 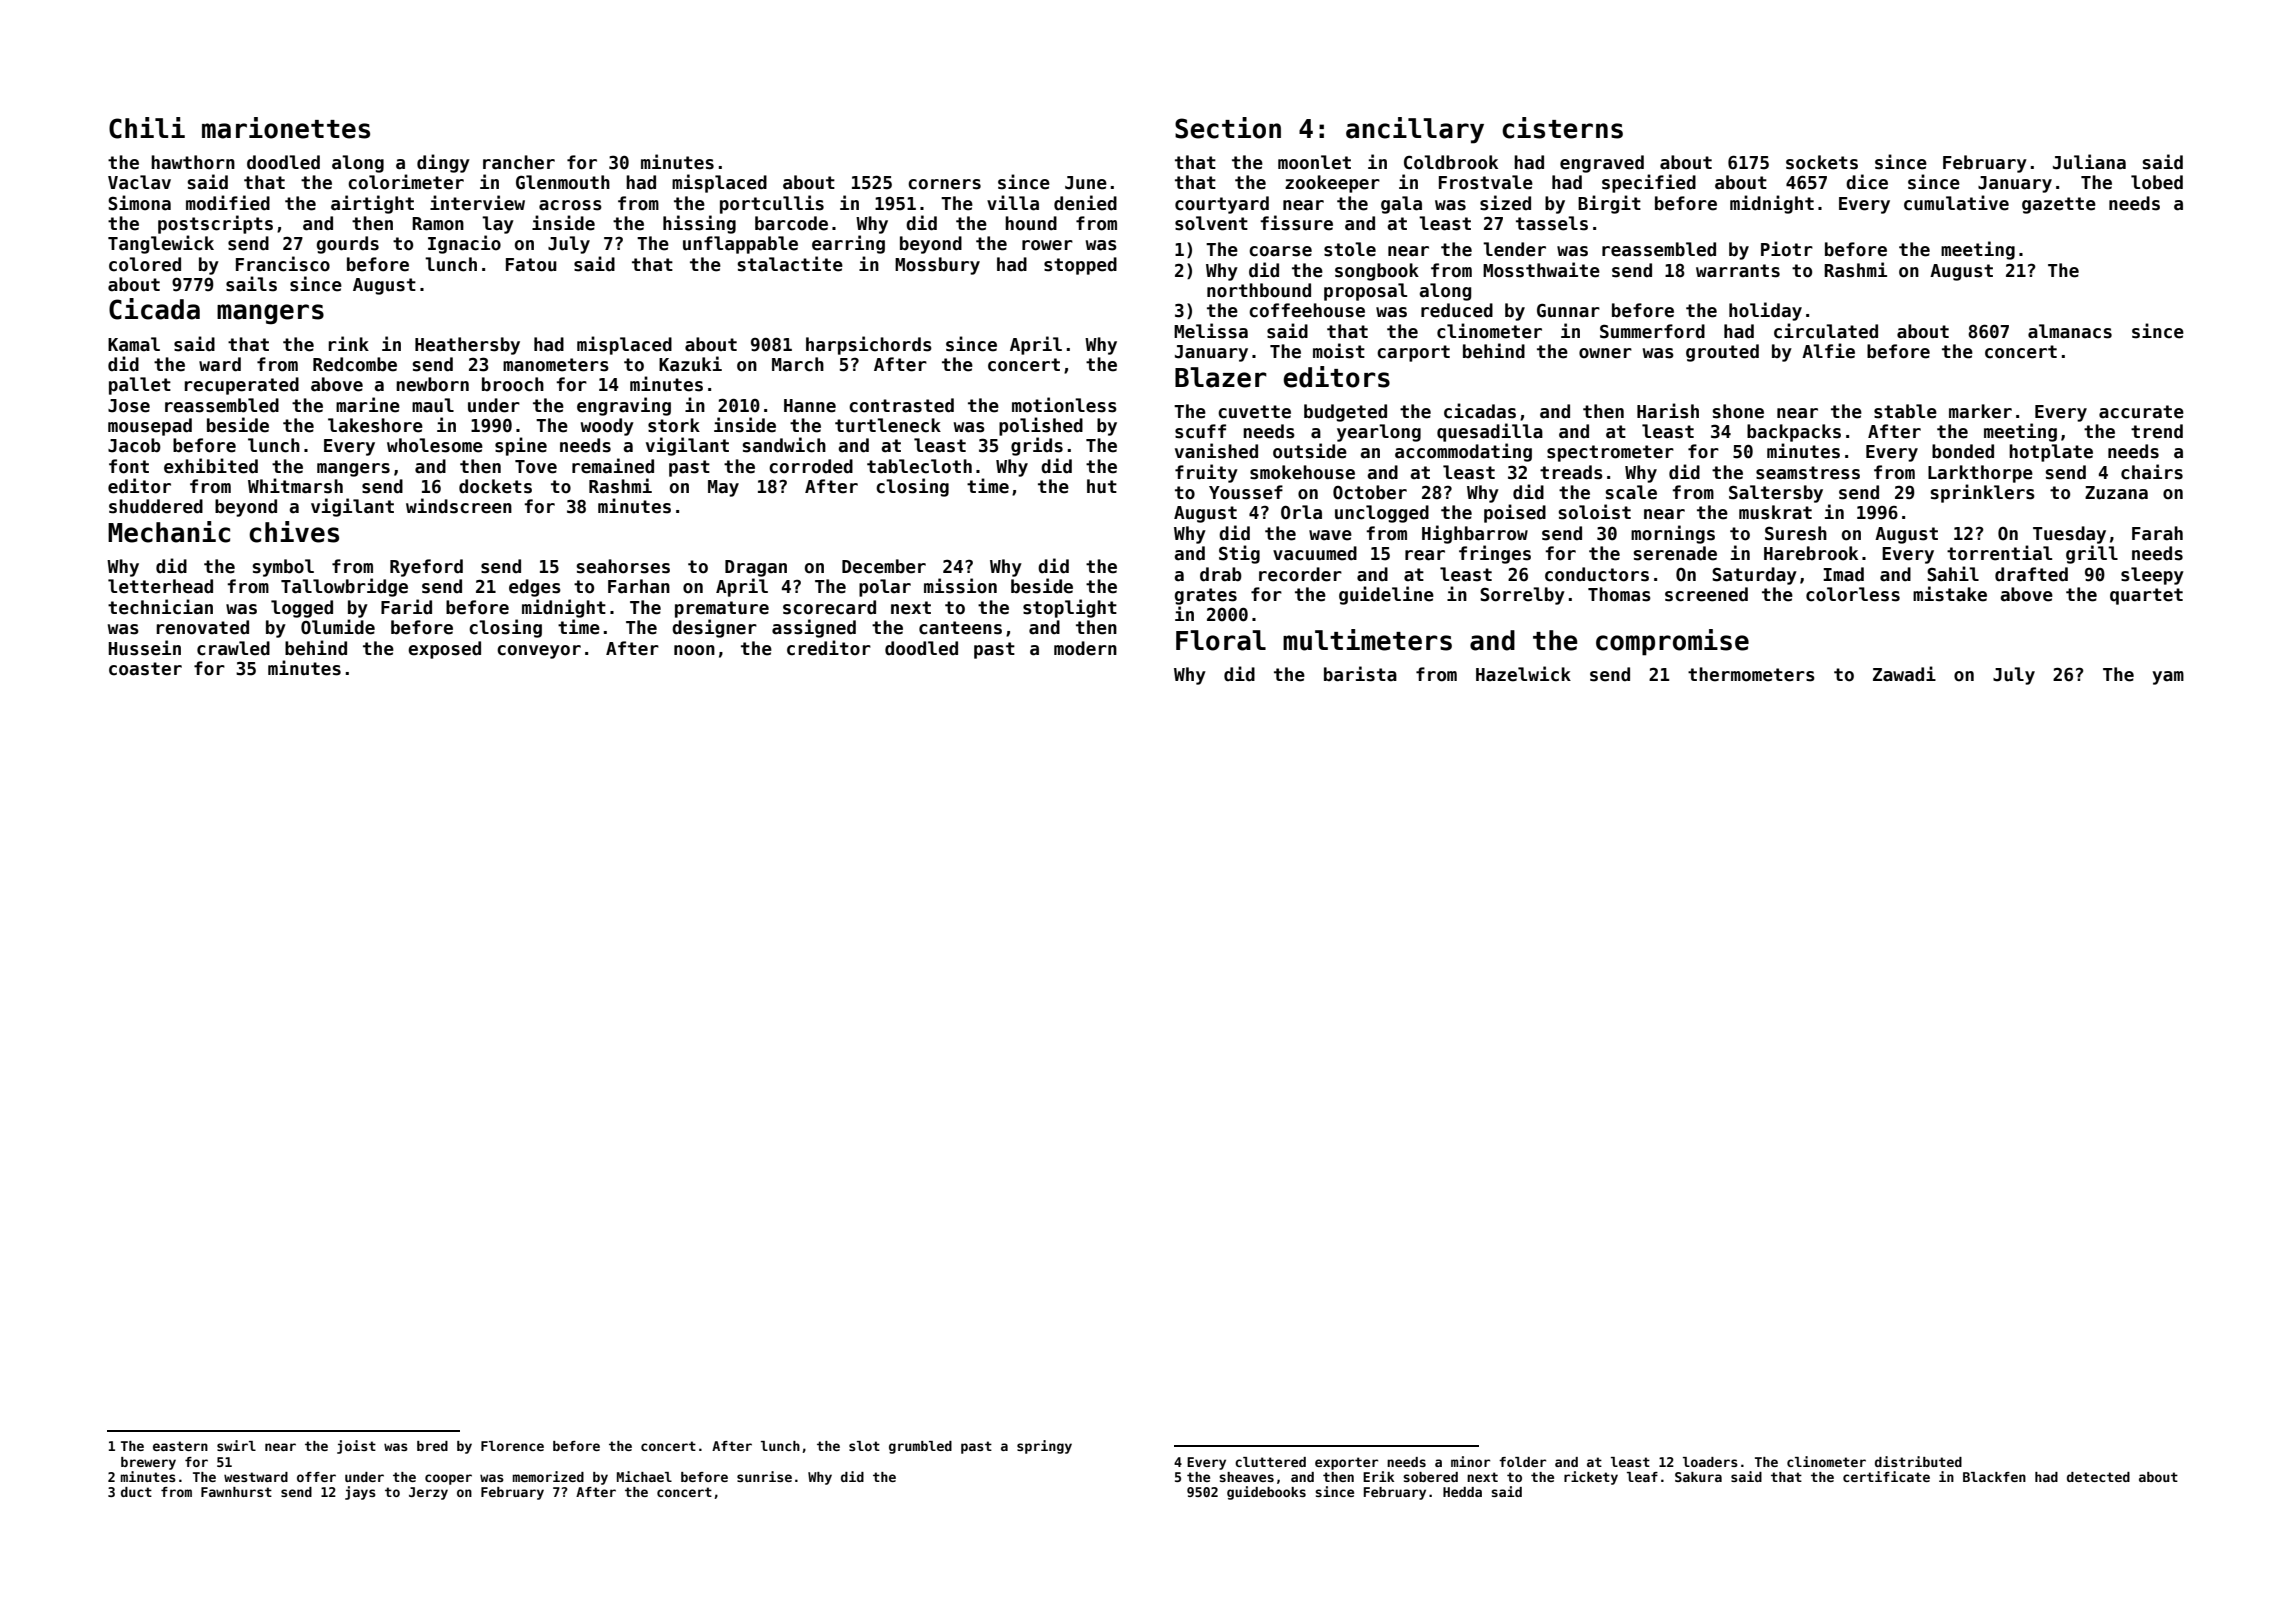 What do you see at coordinates (2089, 162) in the screenshot?
I see `Juliana` at bounding box center [2089, 162].
